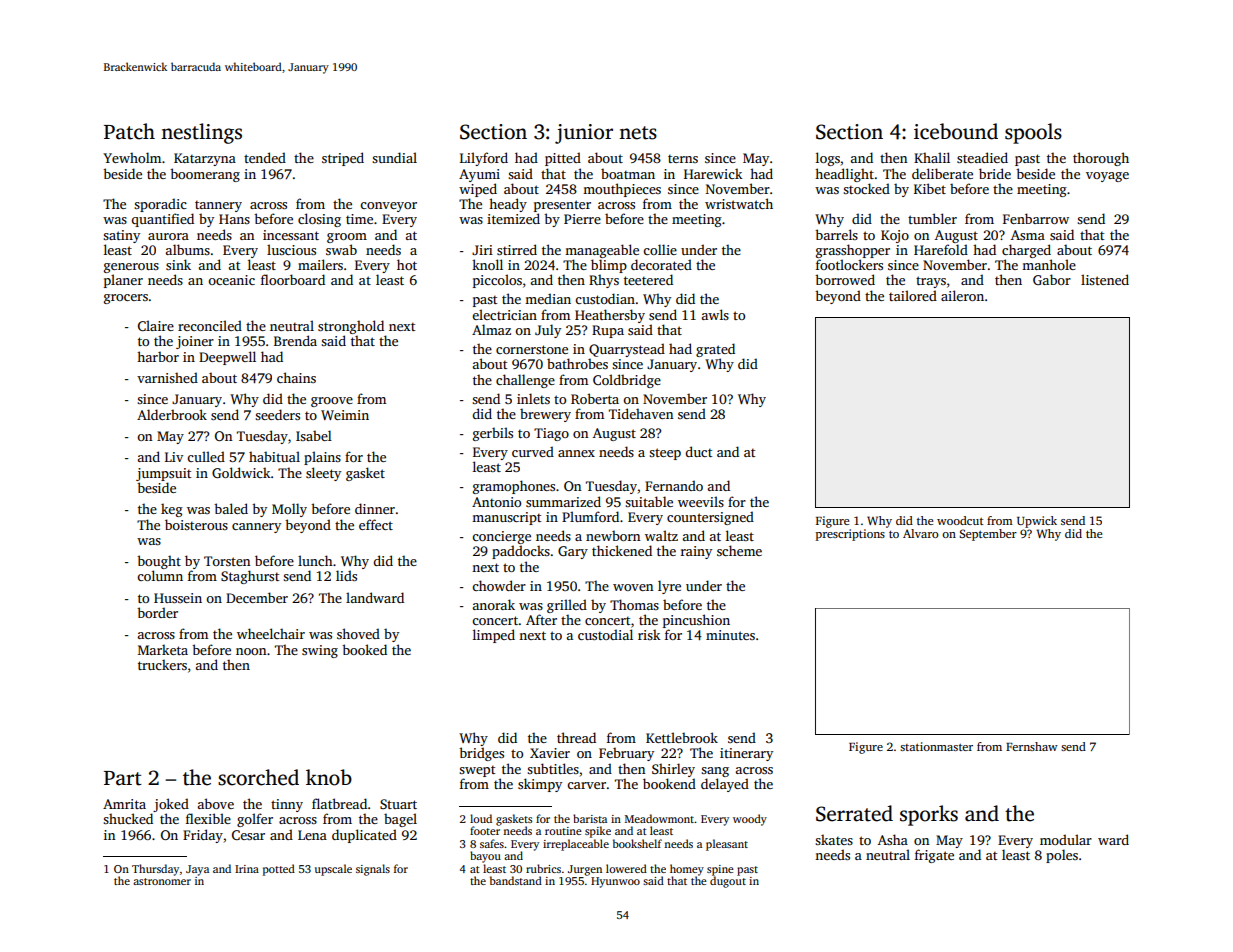 The image size is (1233, 952). Describe the element at coordinates (167, 377) in the screenshot. I see `varnished` at that location.
